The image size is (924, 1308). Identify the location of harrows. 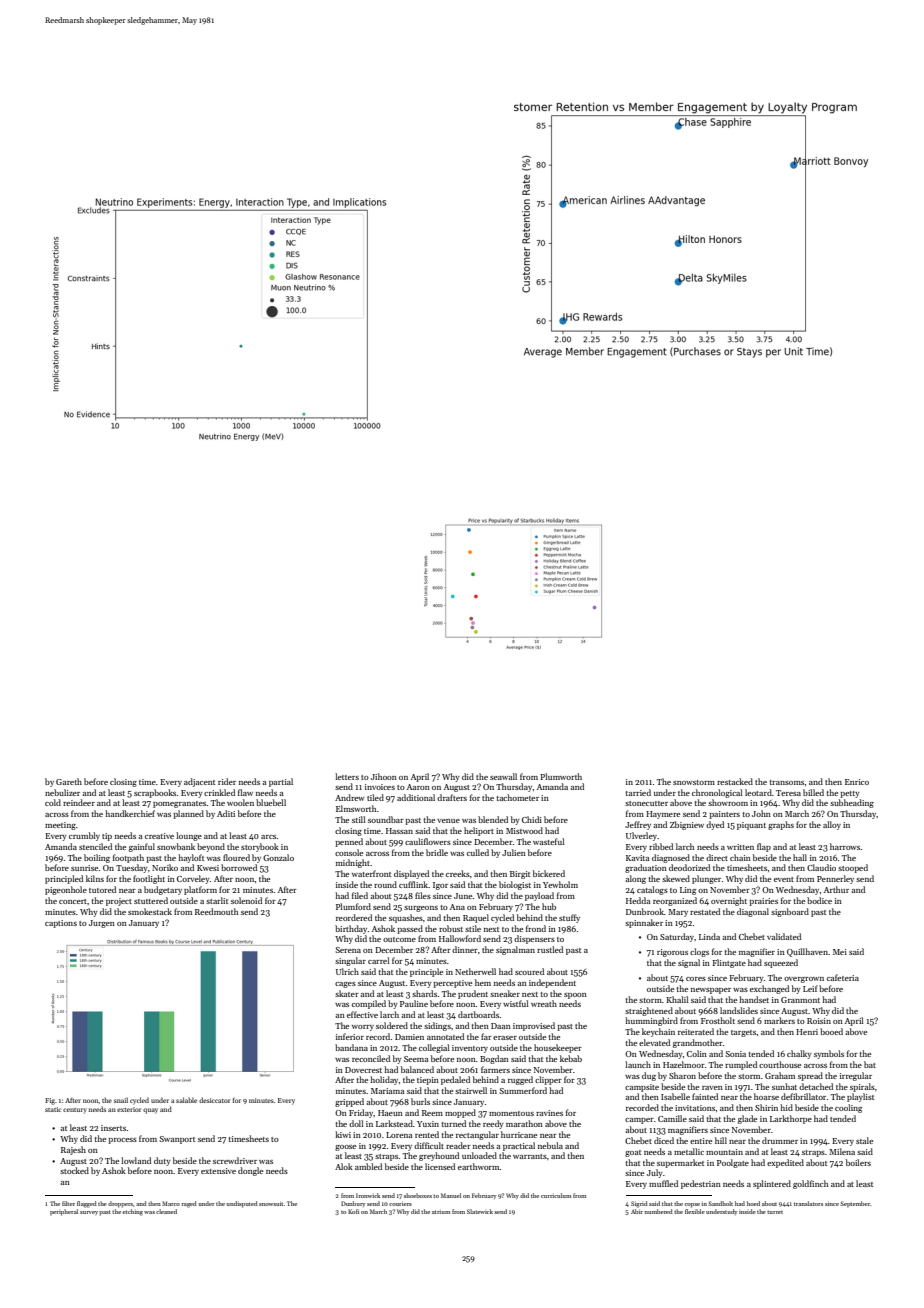
(845, 846).
